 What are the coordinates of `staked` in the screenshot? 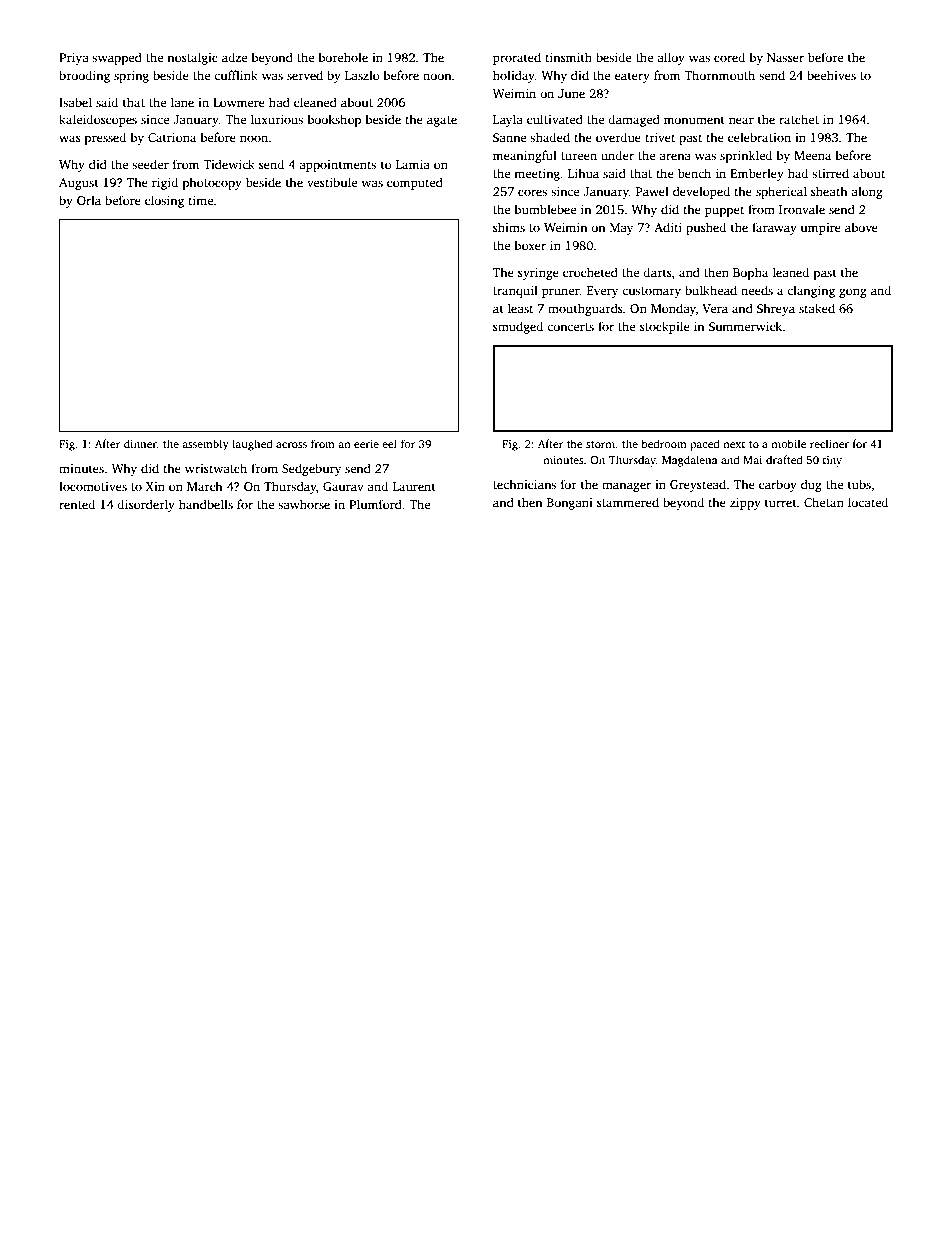 It's located at (817, 308).
